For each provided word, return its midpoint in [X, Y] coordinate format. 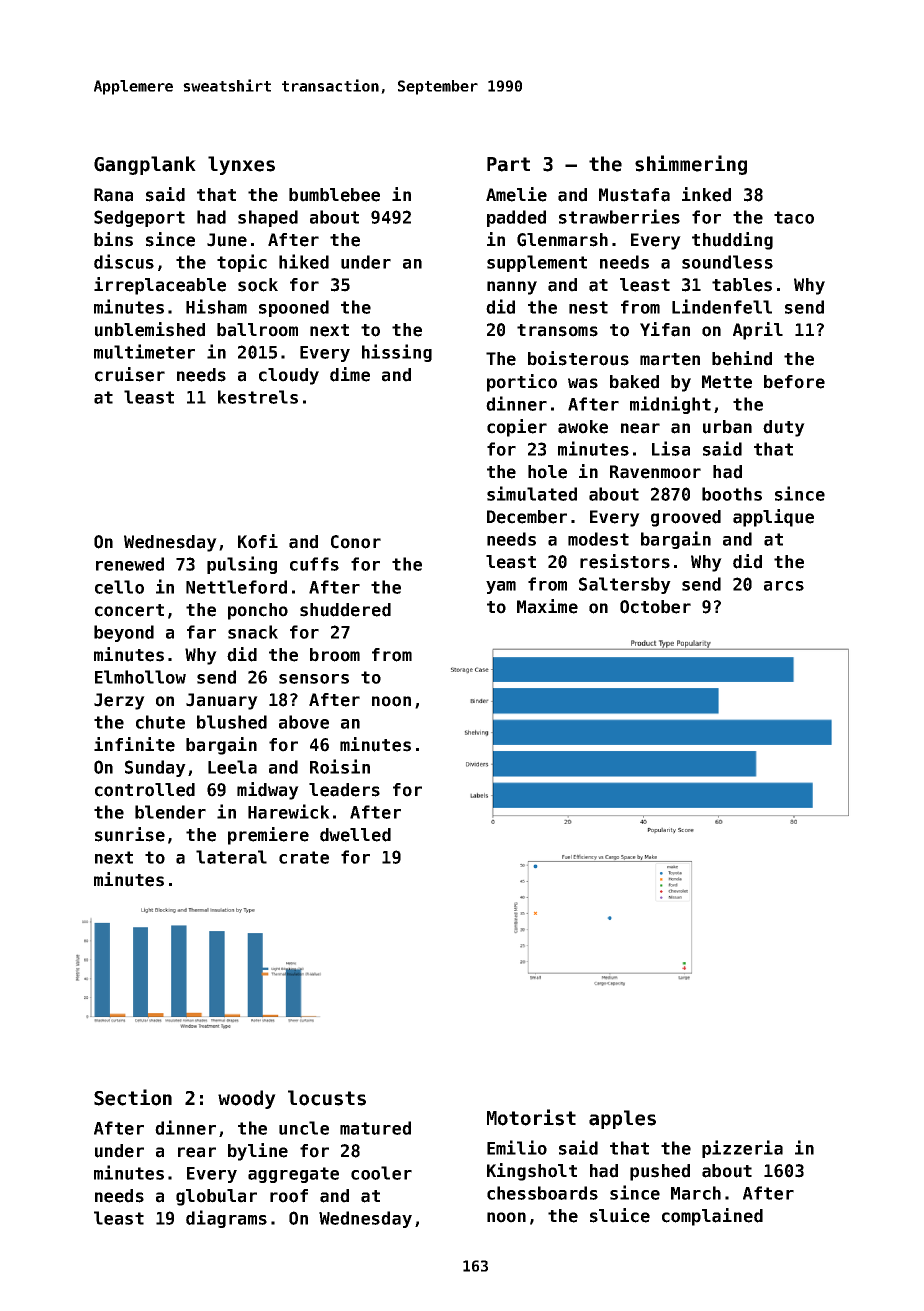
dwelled [355, 835]
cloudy [289, 376]
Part [508, 164]
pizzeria [742, 1149]
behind [742, 358]
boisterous [578, 358]
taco [794, 217]
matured [375, 1128]
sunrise [130, 834]
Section [133, 1097]
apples [622, 1119]
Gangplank [145, 165]
